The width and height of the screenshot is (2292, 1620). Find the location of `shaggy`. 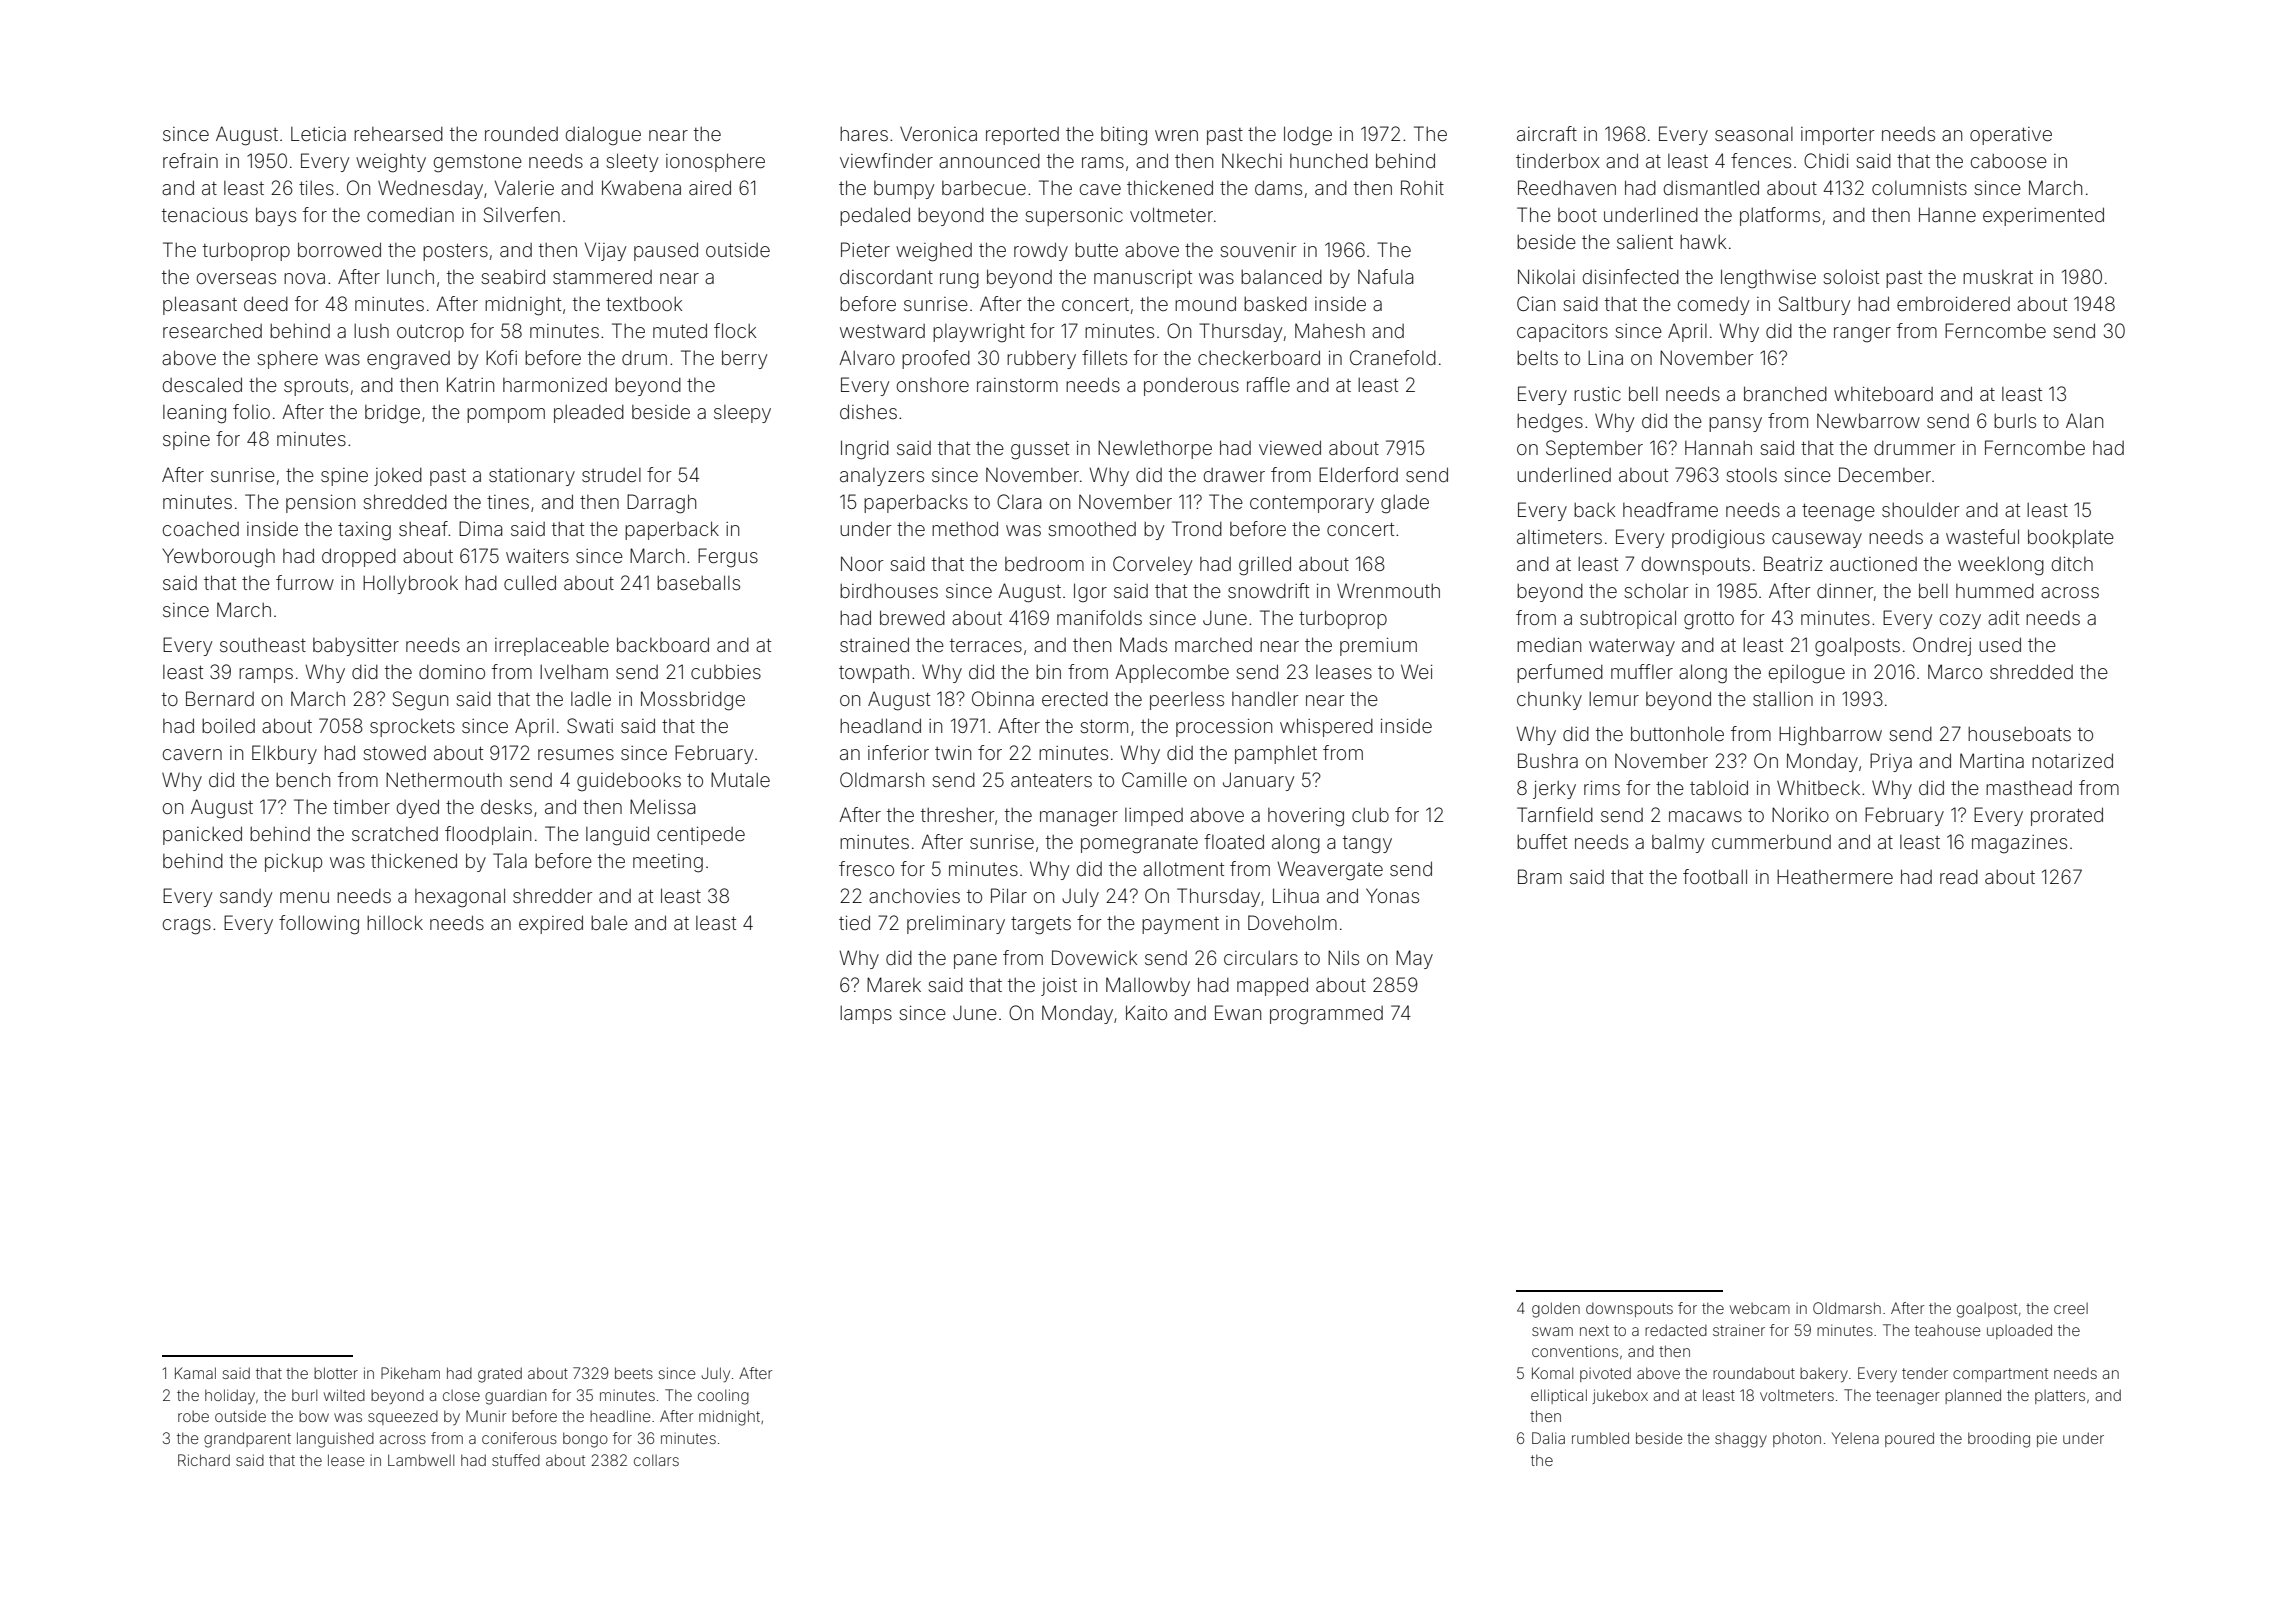

shaggy is located at coordinates (1741, 1440).
